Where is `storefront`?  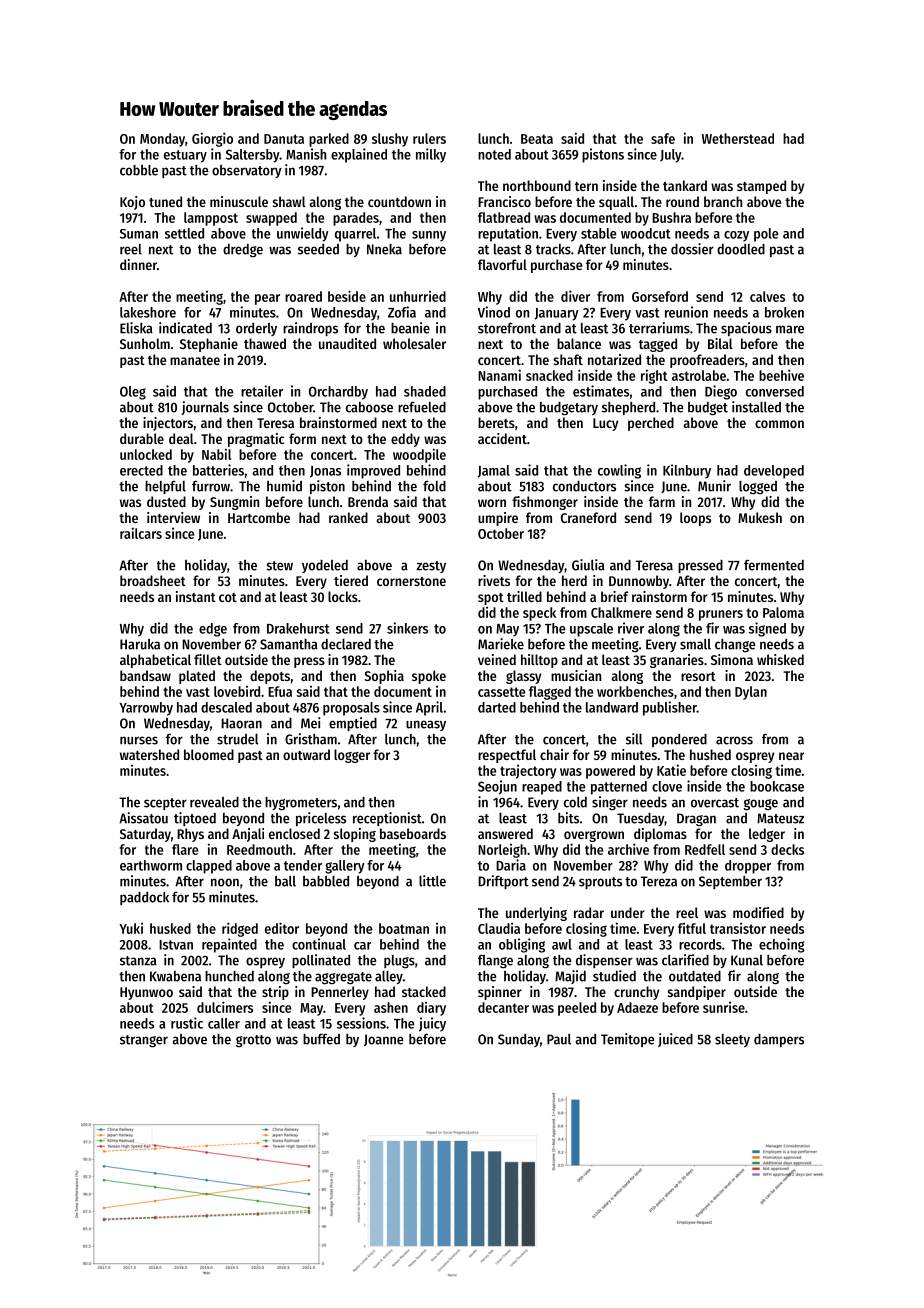
storefront is located at coordinates (507, 328).
